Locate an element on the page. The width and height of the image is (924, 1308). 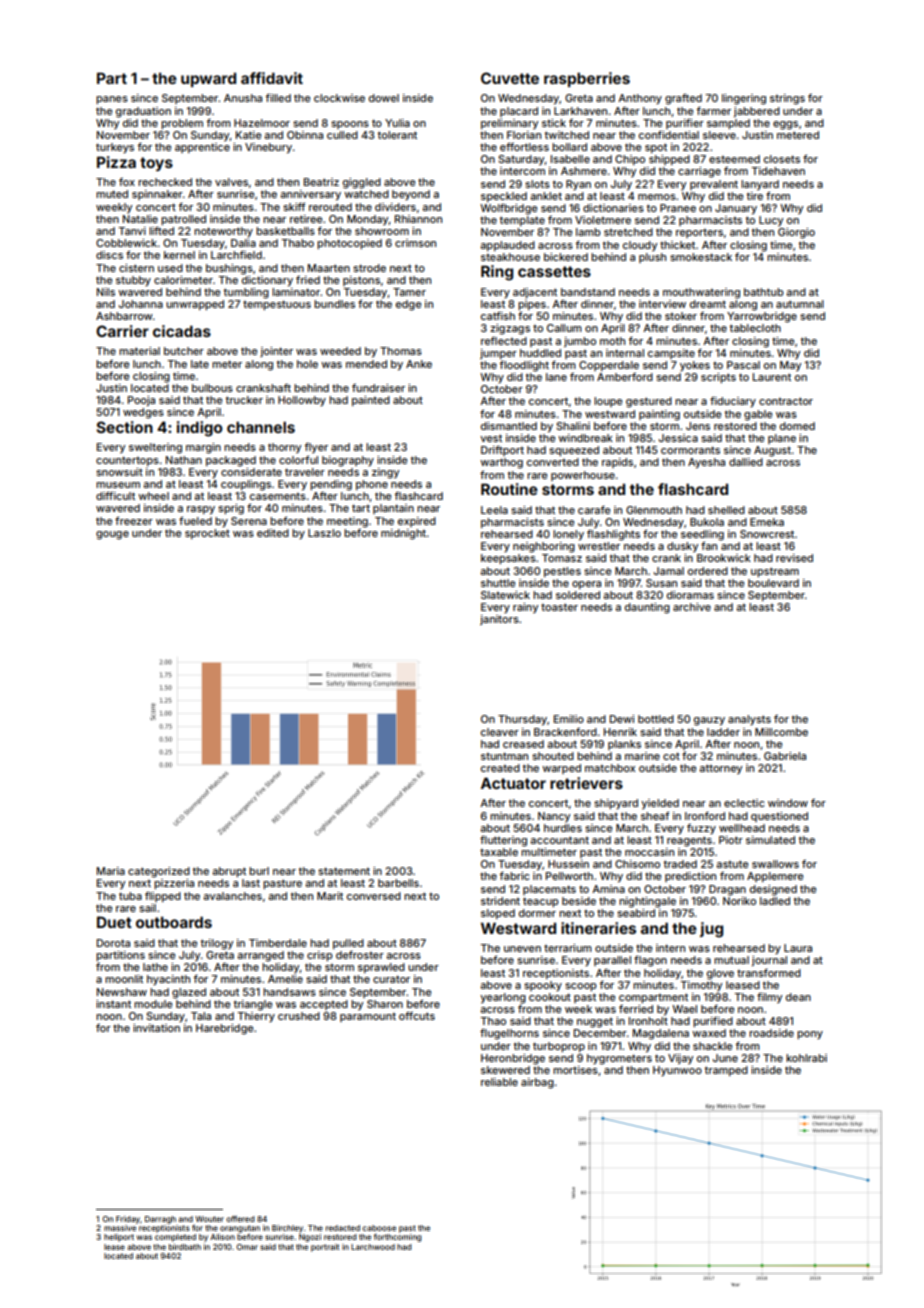
Cuvette is located at coordinates (510, 78).
